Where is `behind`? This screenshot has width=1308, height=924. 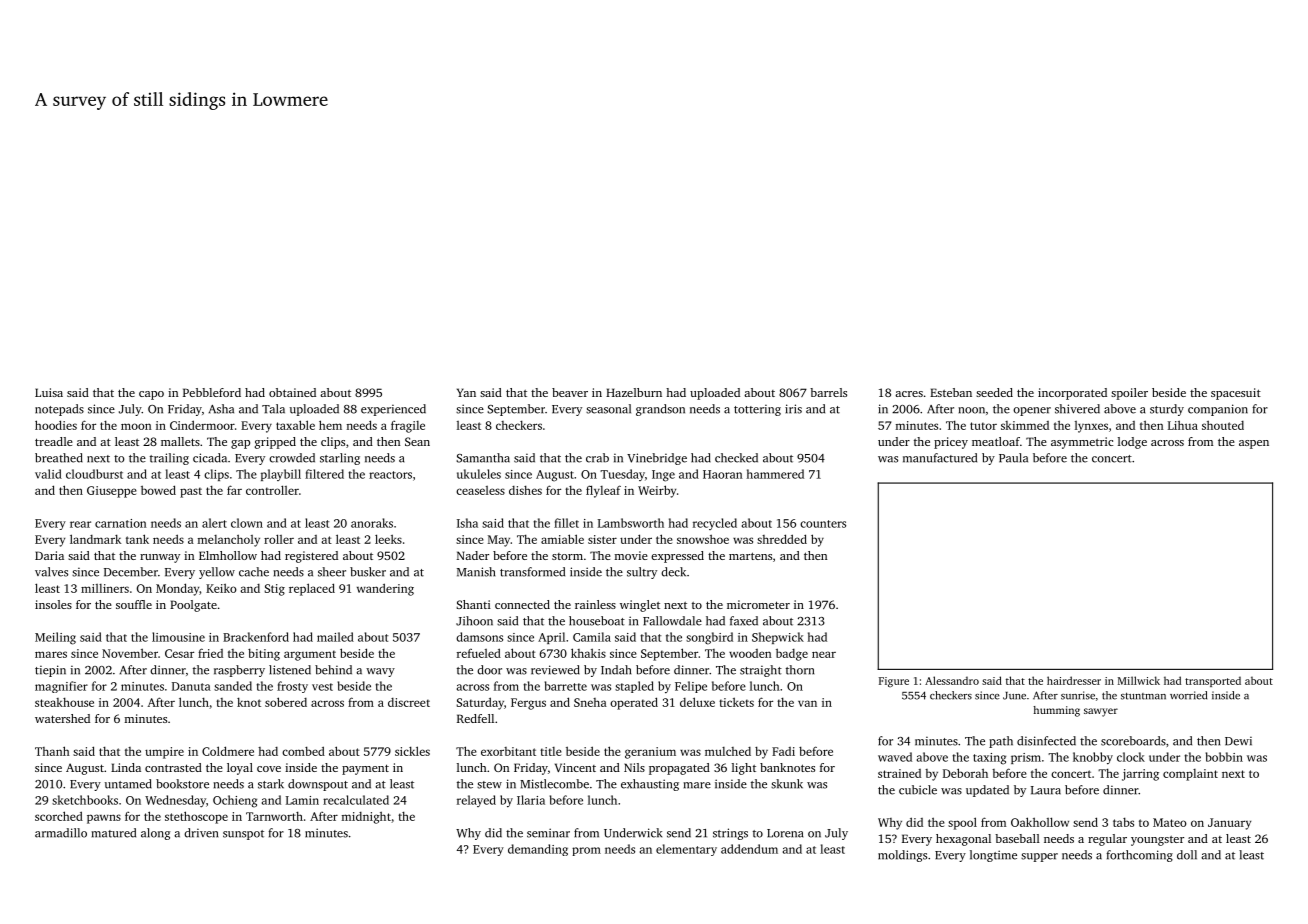
behind is located at coordinates (333, 670).
